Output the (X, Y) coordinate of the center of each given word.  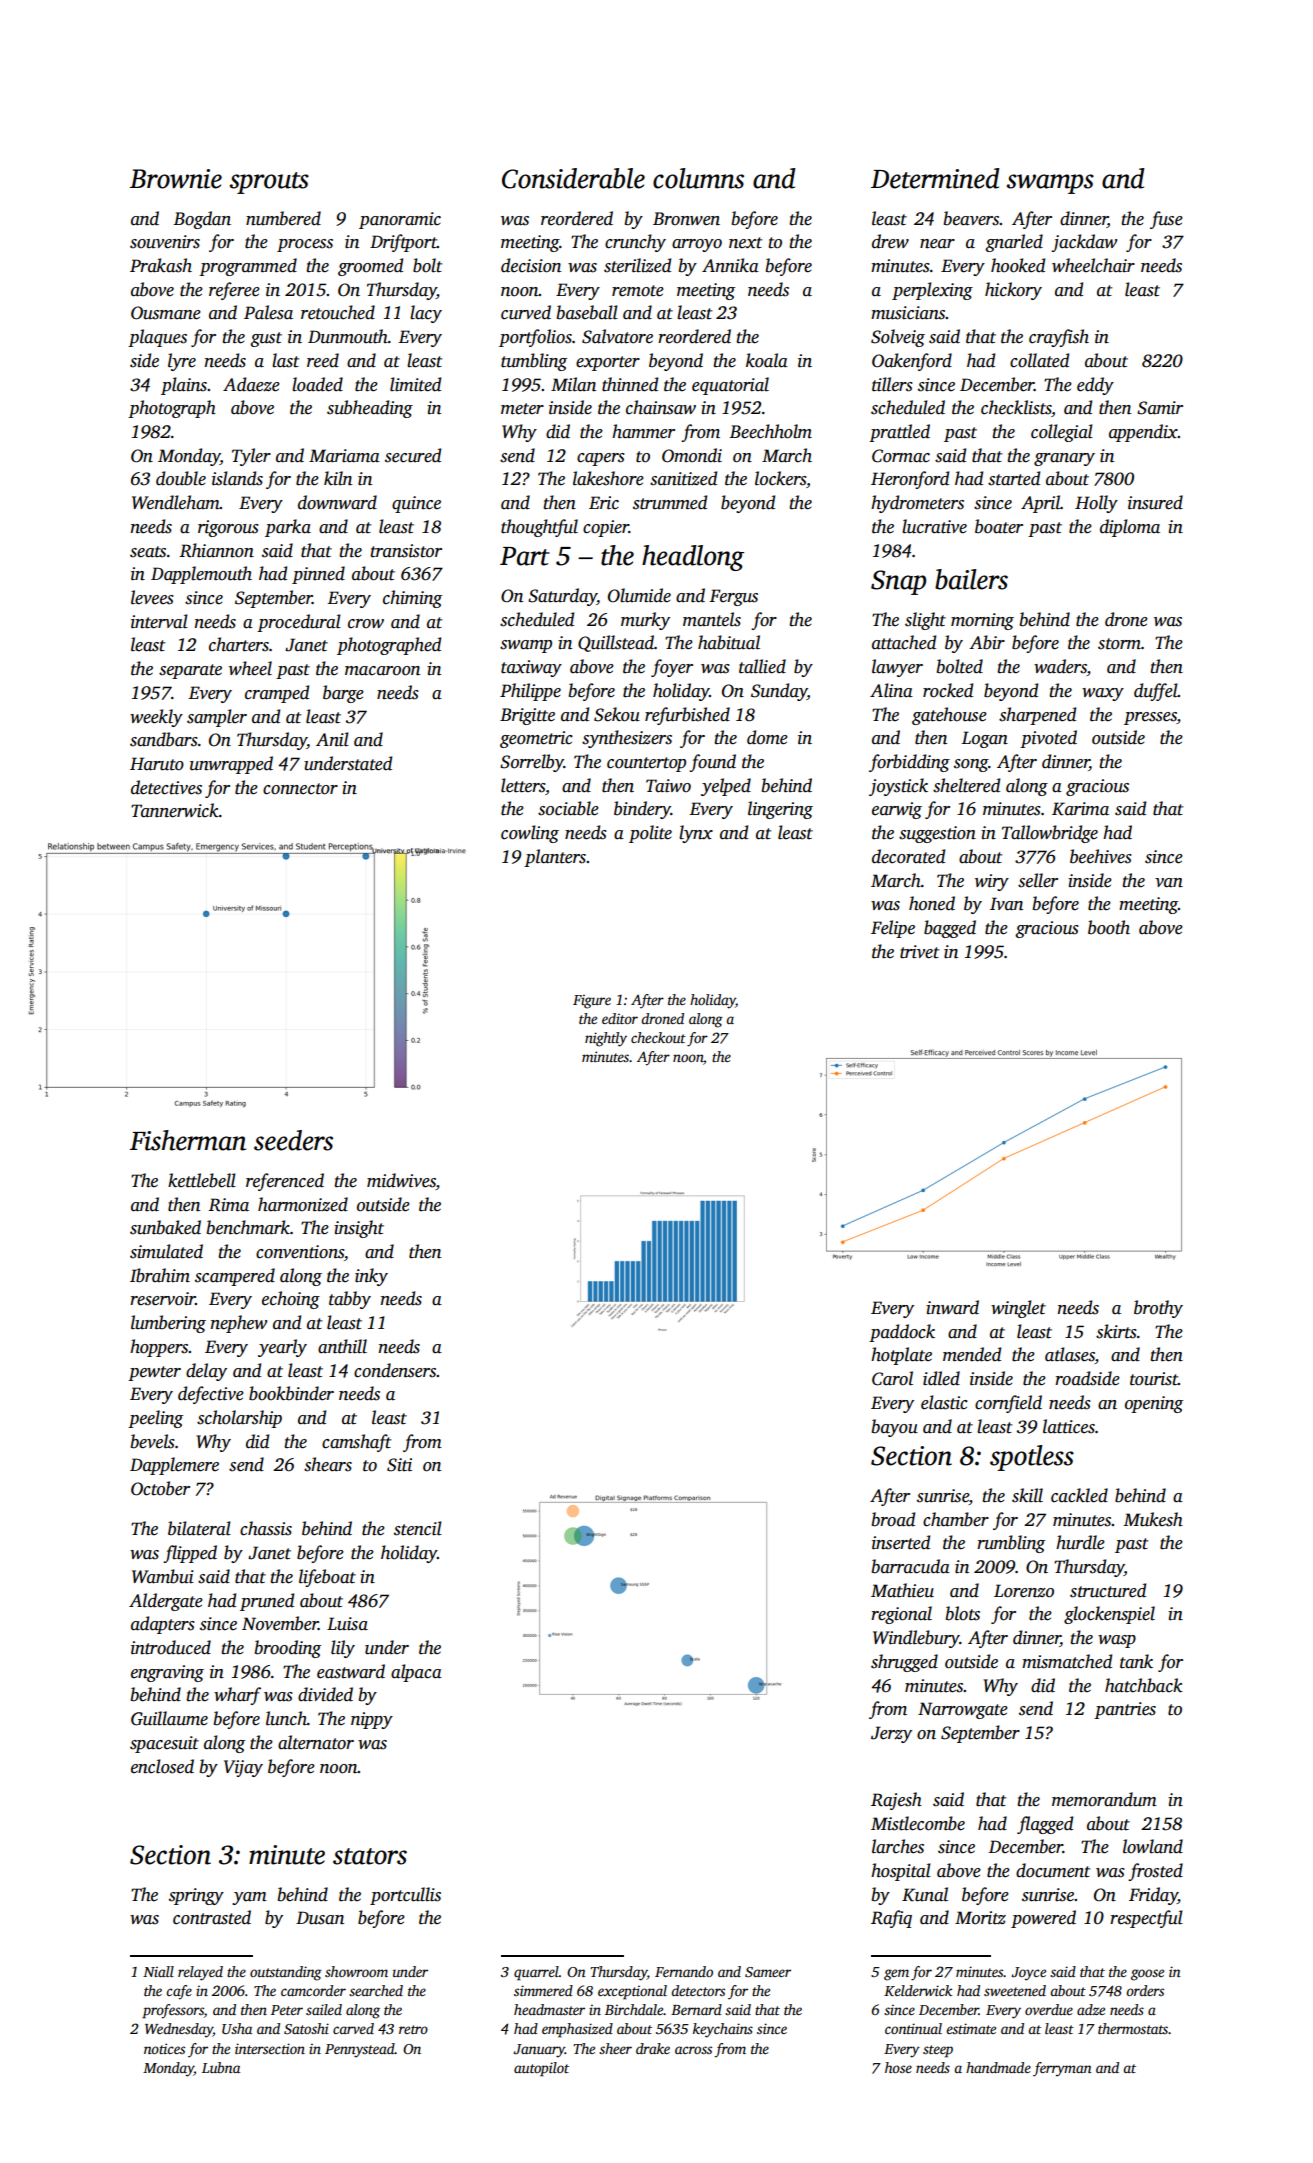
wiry (992, 882)
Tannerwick (175, 810)
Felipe (893, 929)
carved (353, 2028)
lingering (780, 810)
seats (148, 552)
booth (1109, 927)
